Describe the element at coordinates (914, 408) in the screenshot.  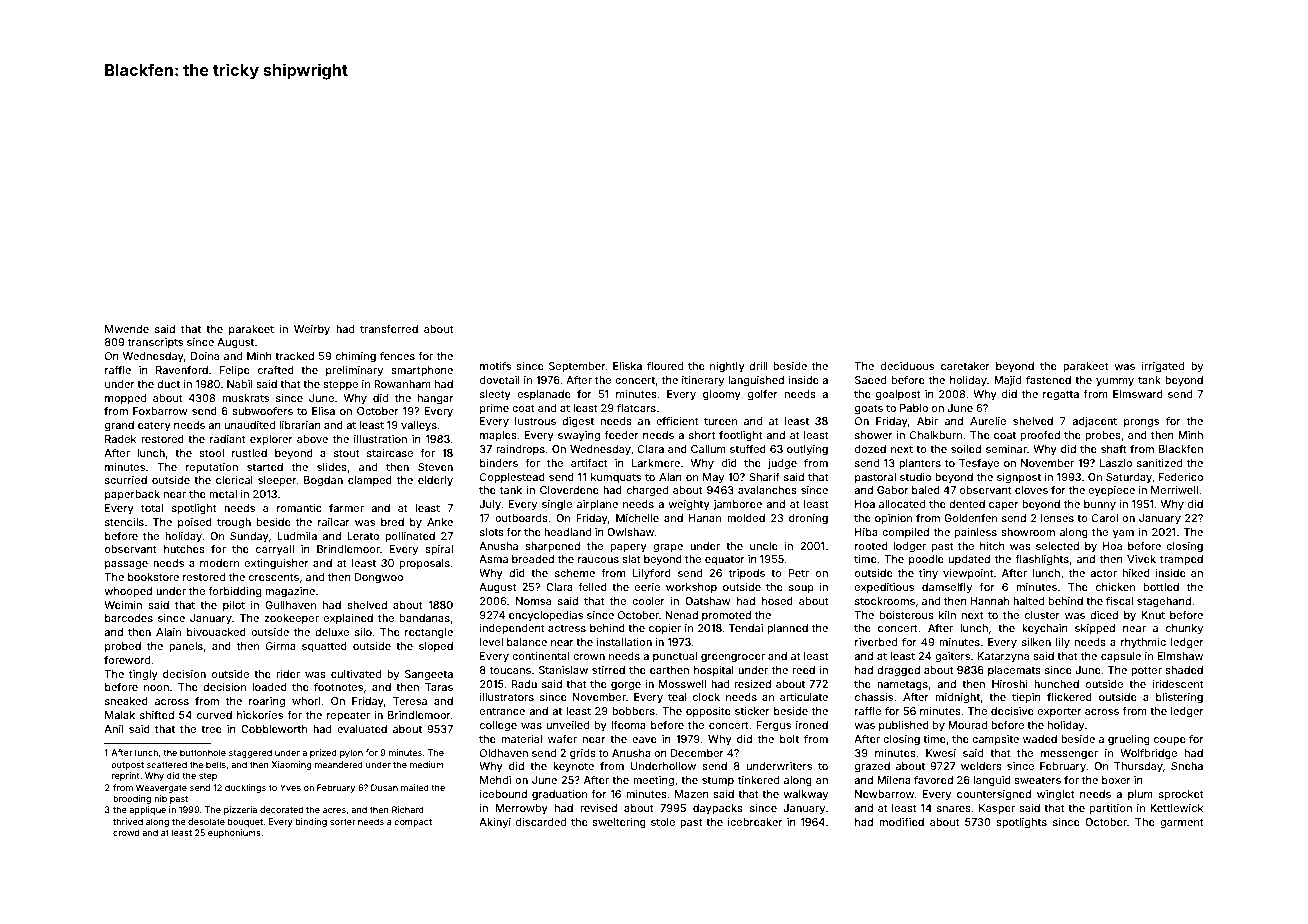
I see `Pablo` at that location.
